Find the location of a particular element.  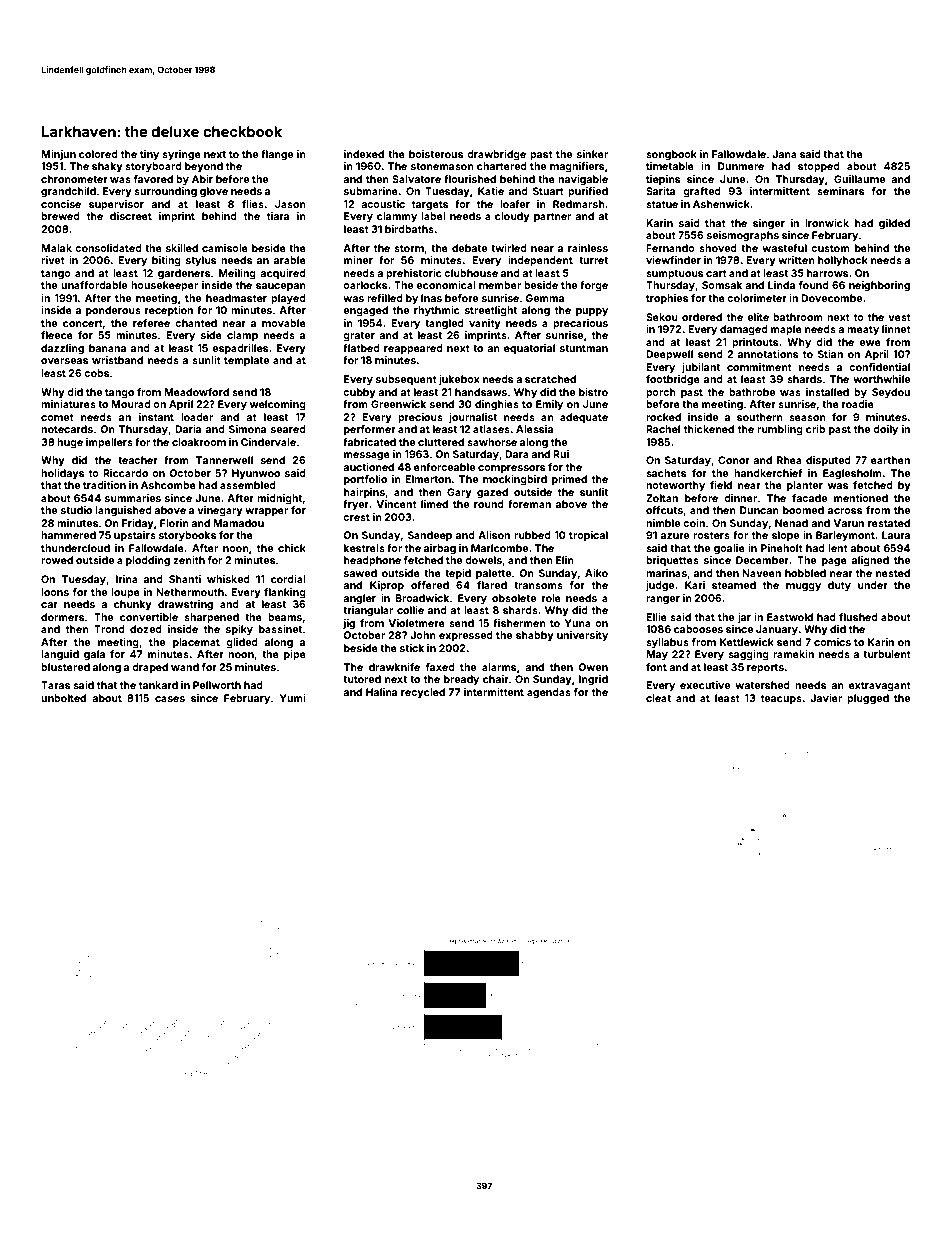

placemat is located at coordinates (196, 643).
